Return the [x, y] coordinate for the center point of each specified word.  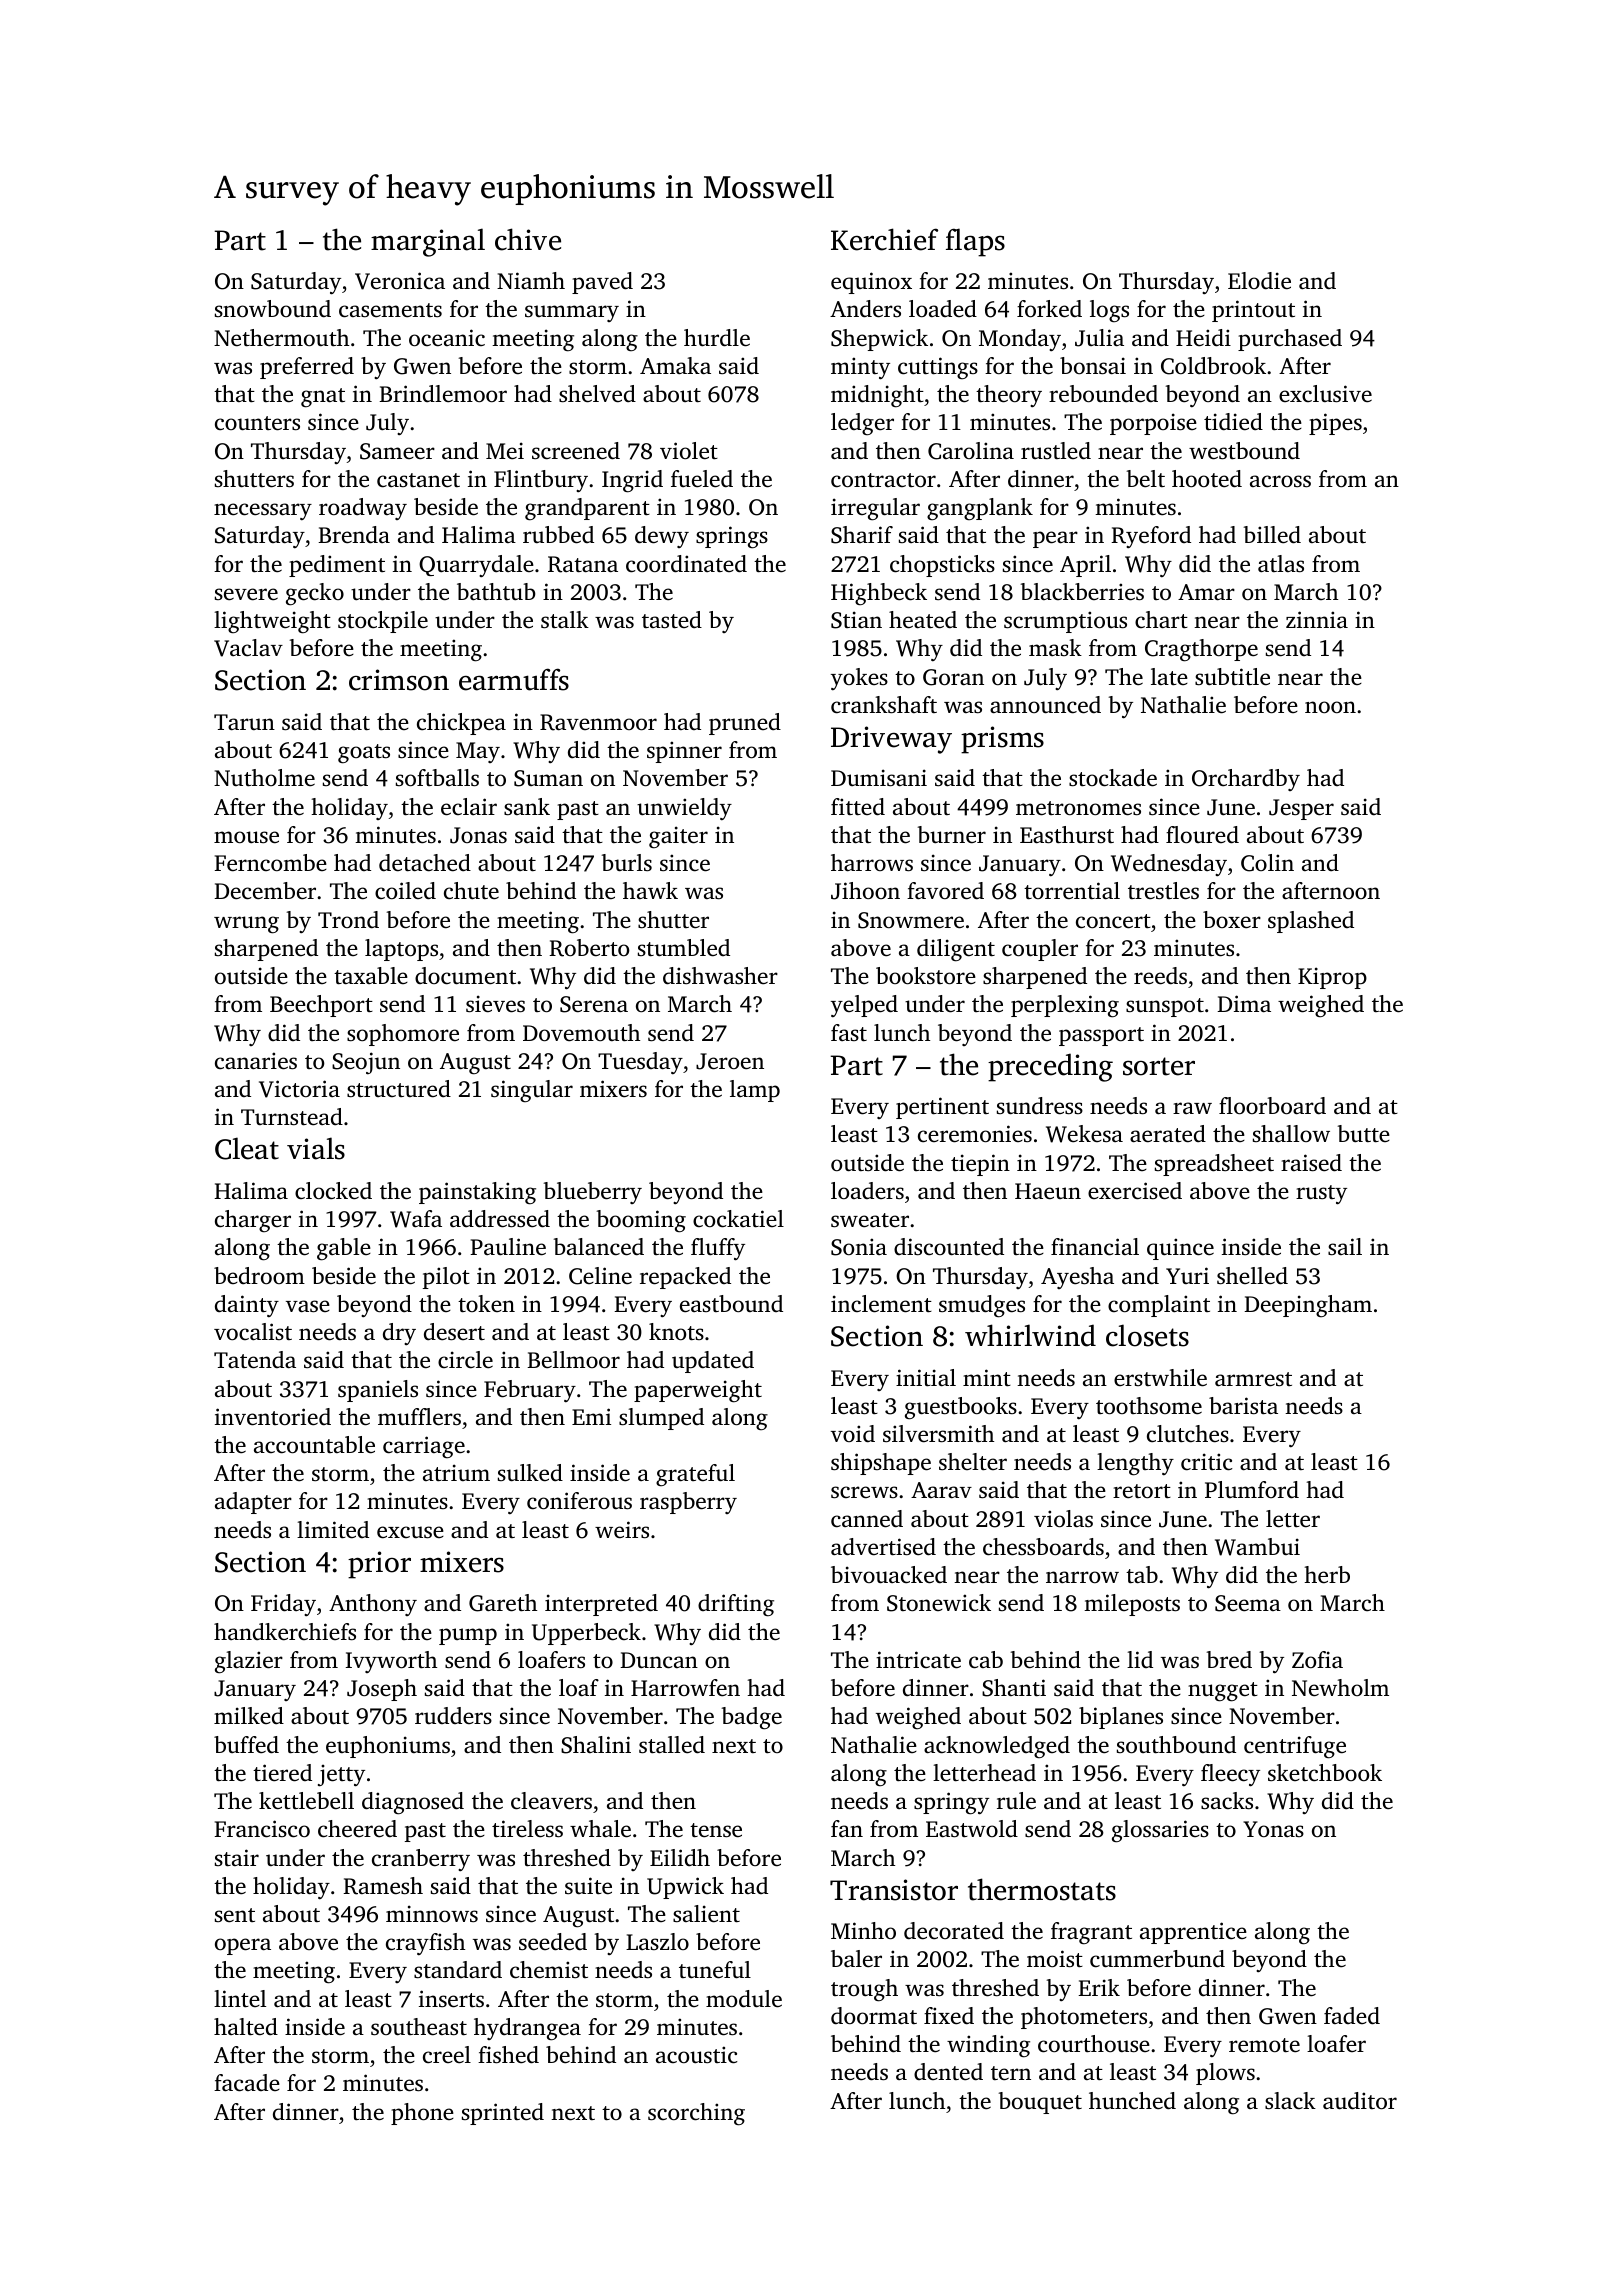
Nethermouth [281, 338]
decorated [954, 1931]
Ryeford [1151, 537]
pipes [1335, 424]
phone [422, 2114]
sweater [870, 1220]
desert [454, 1332]
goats [364, 754]
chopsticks [942, 566]
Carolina [971, 451]
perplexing [1065, 1006]
